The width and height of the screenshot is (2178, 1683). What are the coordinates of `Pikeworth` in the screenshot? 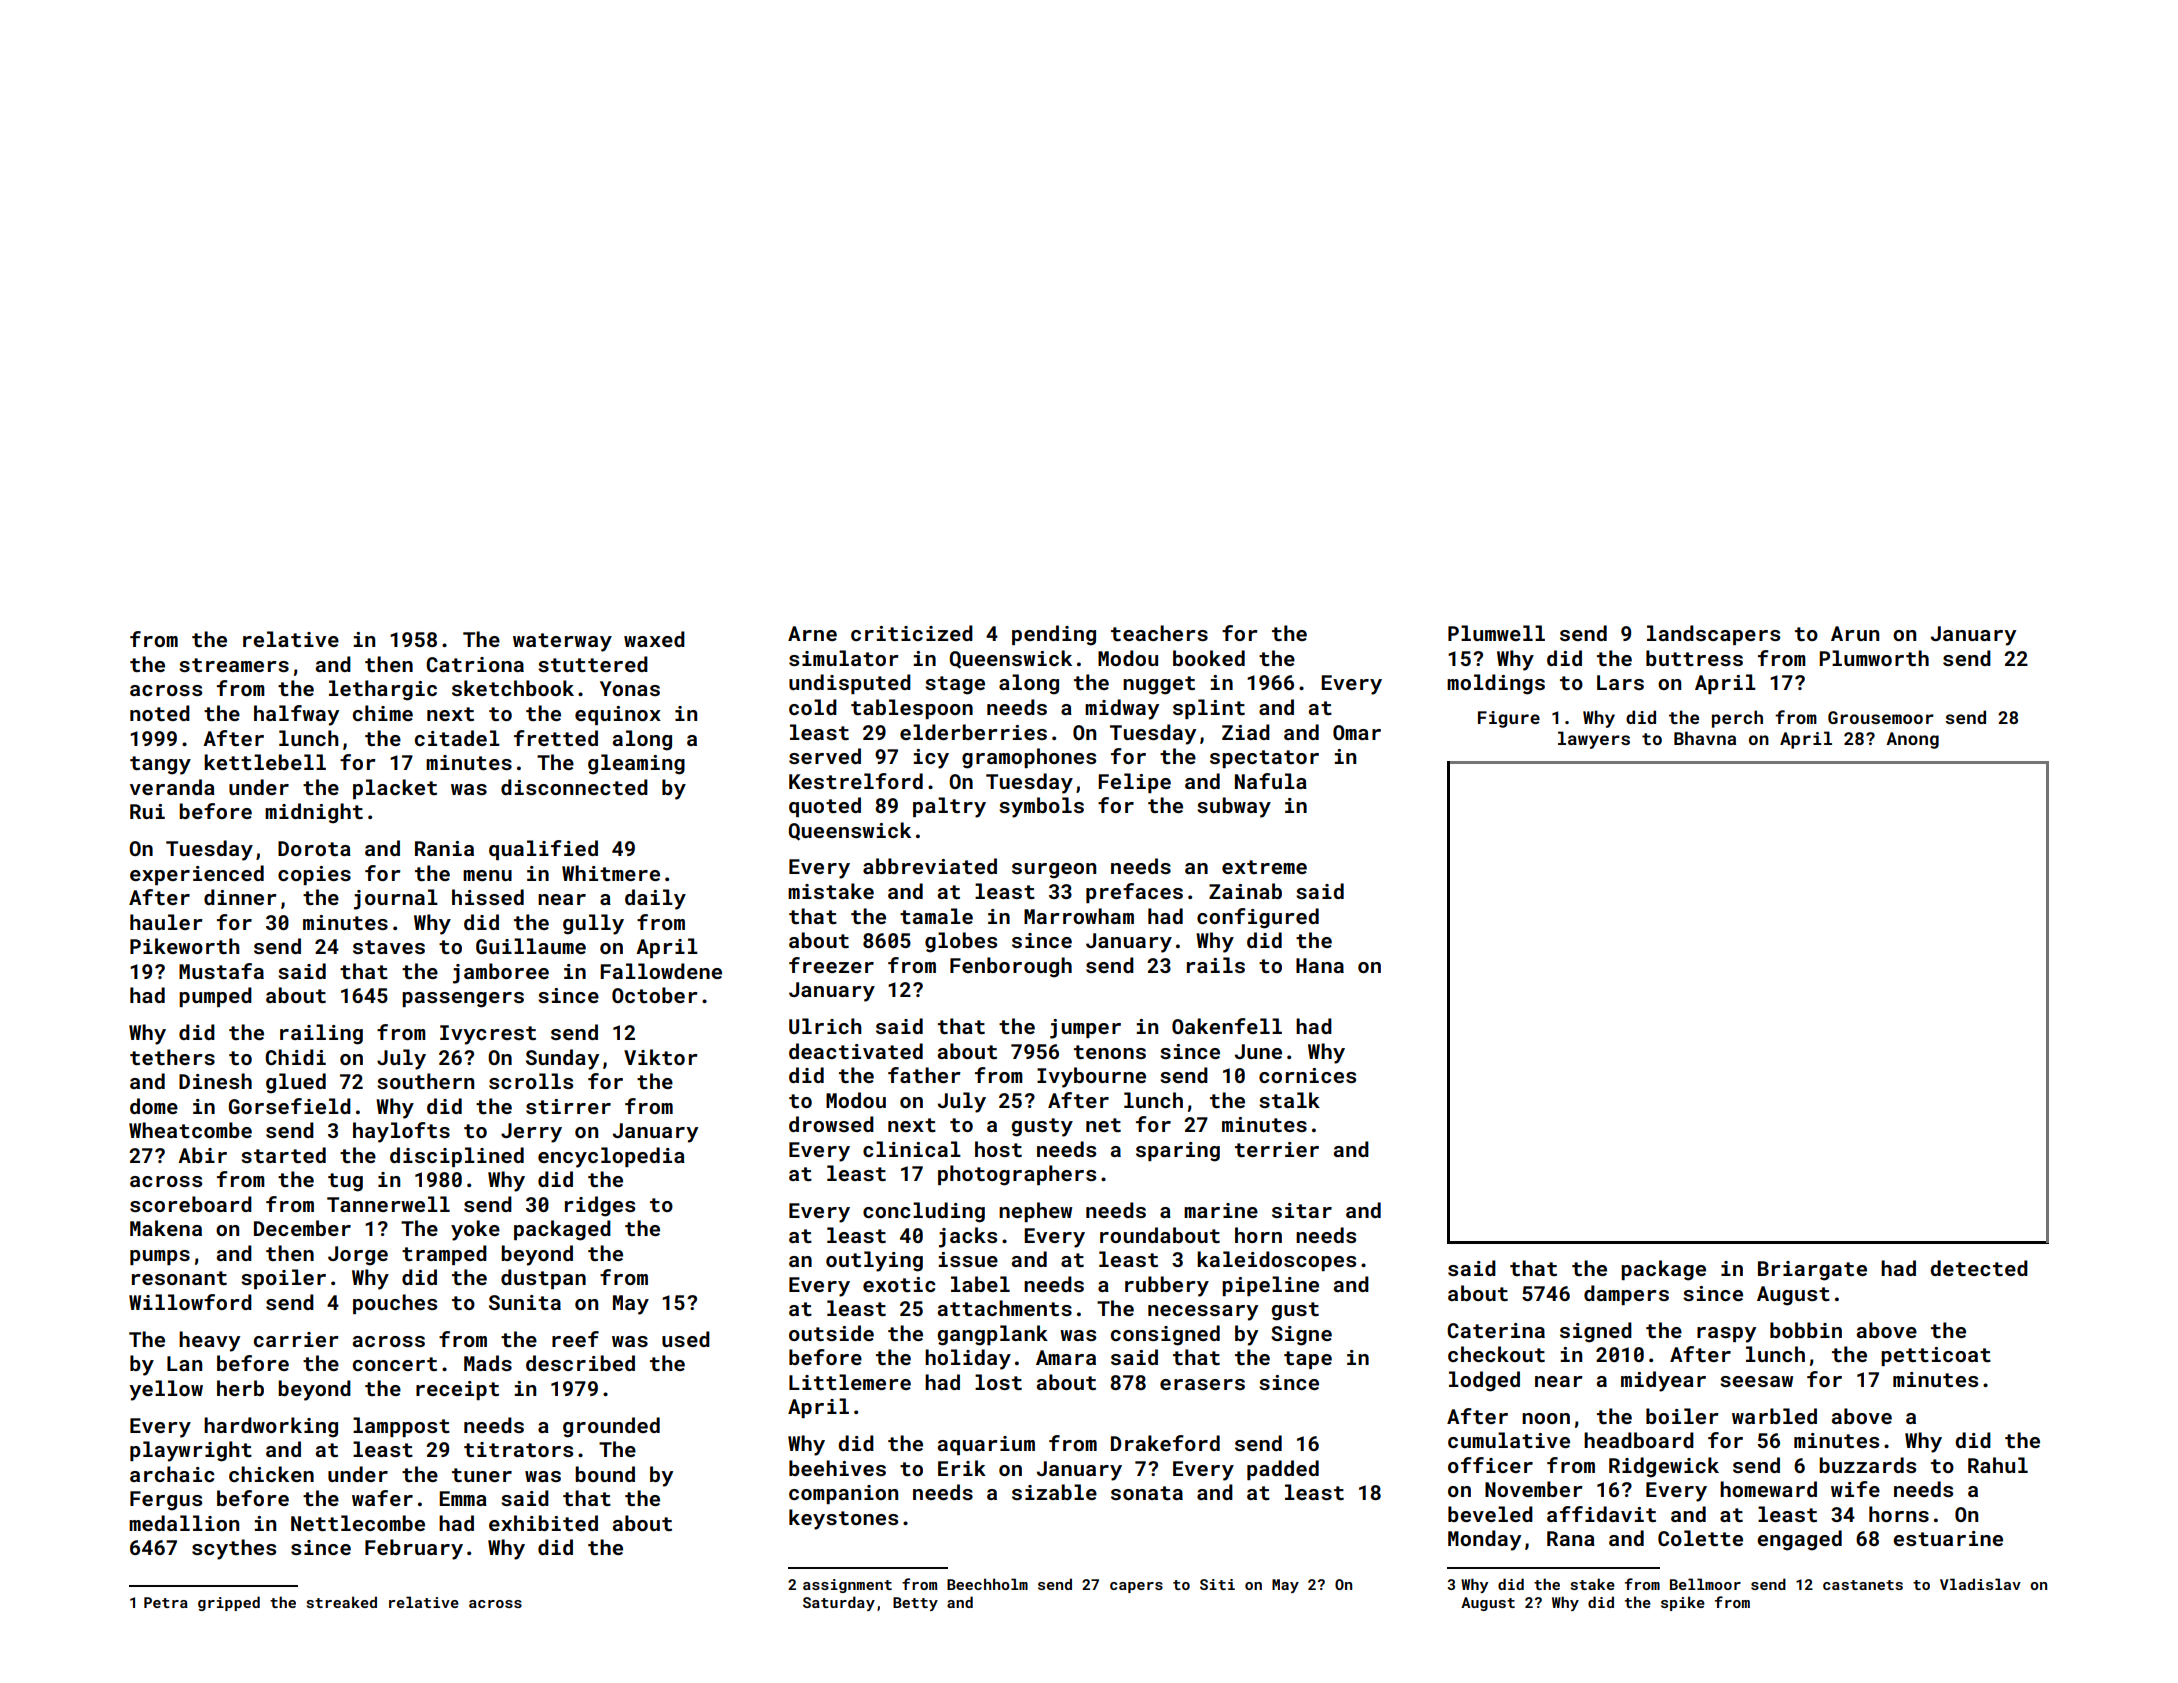 It's located at (185, 946).
